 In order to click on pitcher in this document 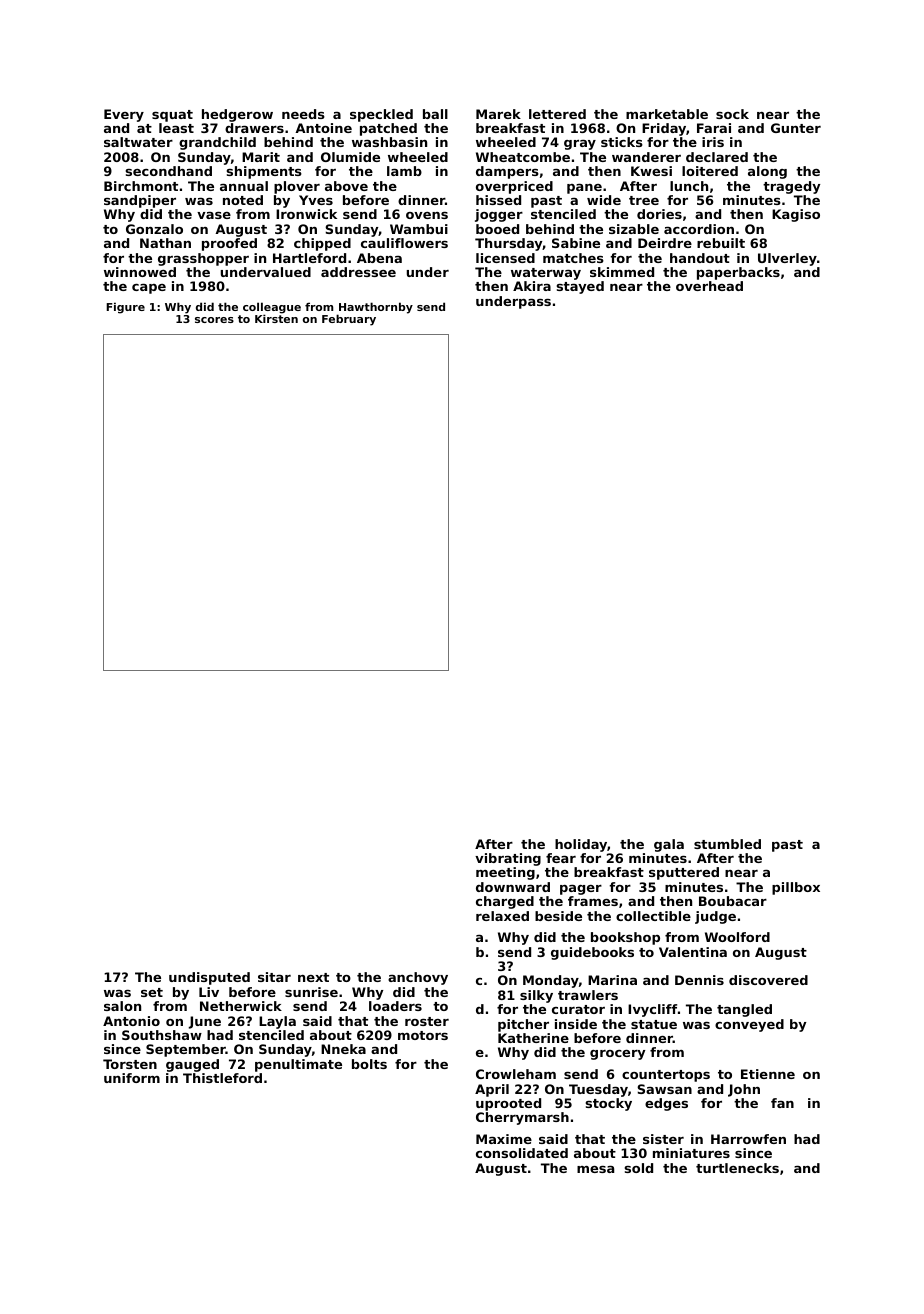, I will do `click(523, 1025)`.
